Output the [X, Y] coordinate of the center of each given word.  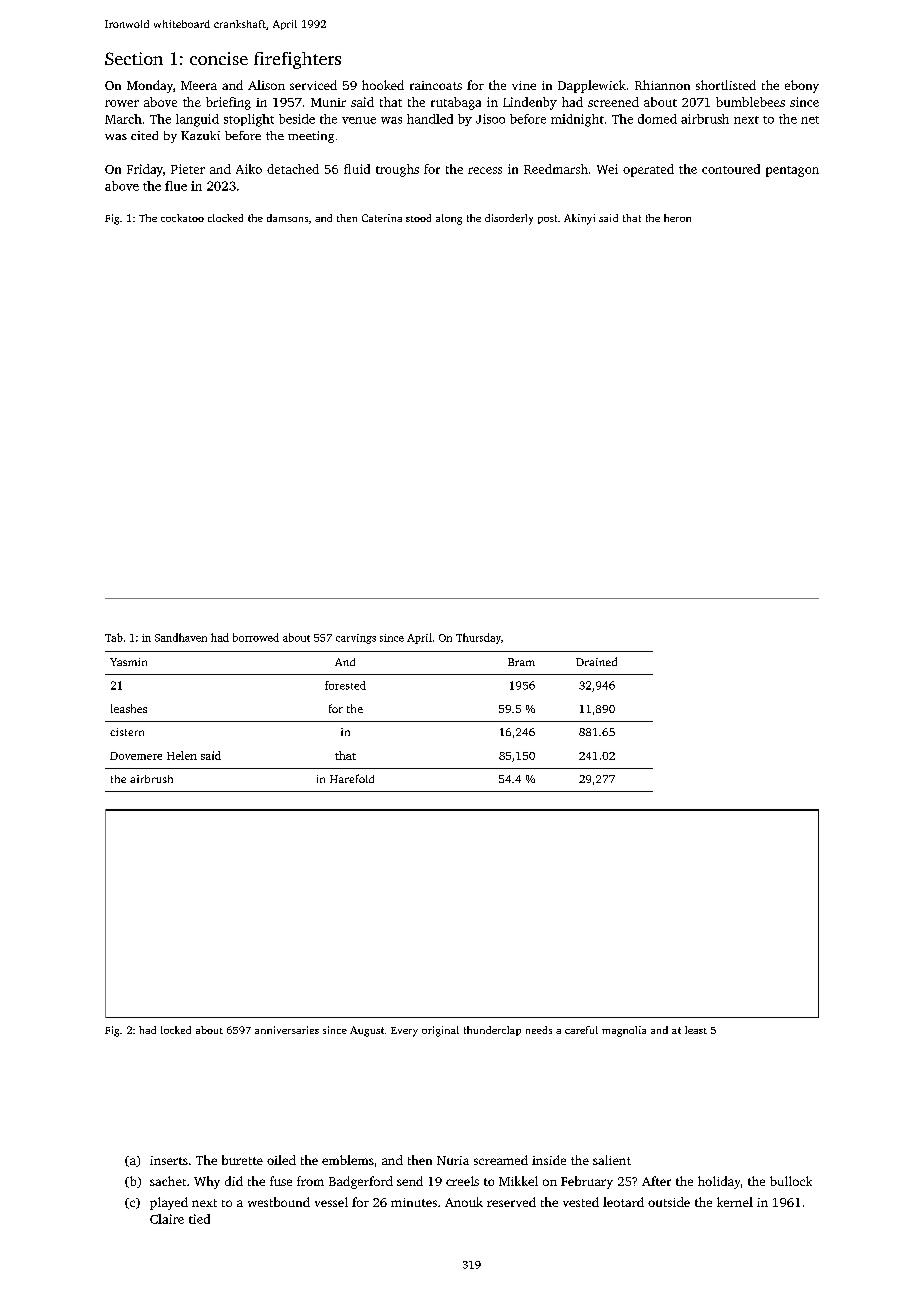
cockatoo [182, 218]
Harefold [352, 778]
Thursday [478, 638]
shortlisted [726, 85]
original [440, 1031]
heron [677, 218]
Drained [596, 661]
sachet [168, 1181]
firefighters [297, 60]
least [696, 1030]
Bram [521, 662]
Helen [182, 755]
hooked [383, 85]
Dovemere [136, 756]
